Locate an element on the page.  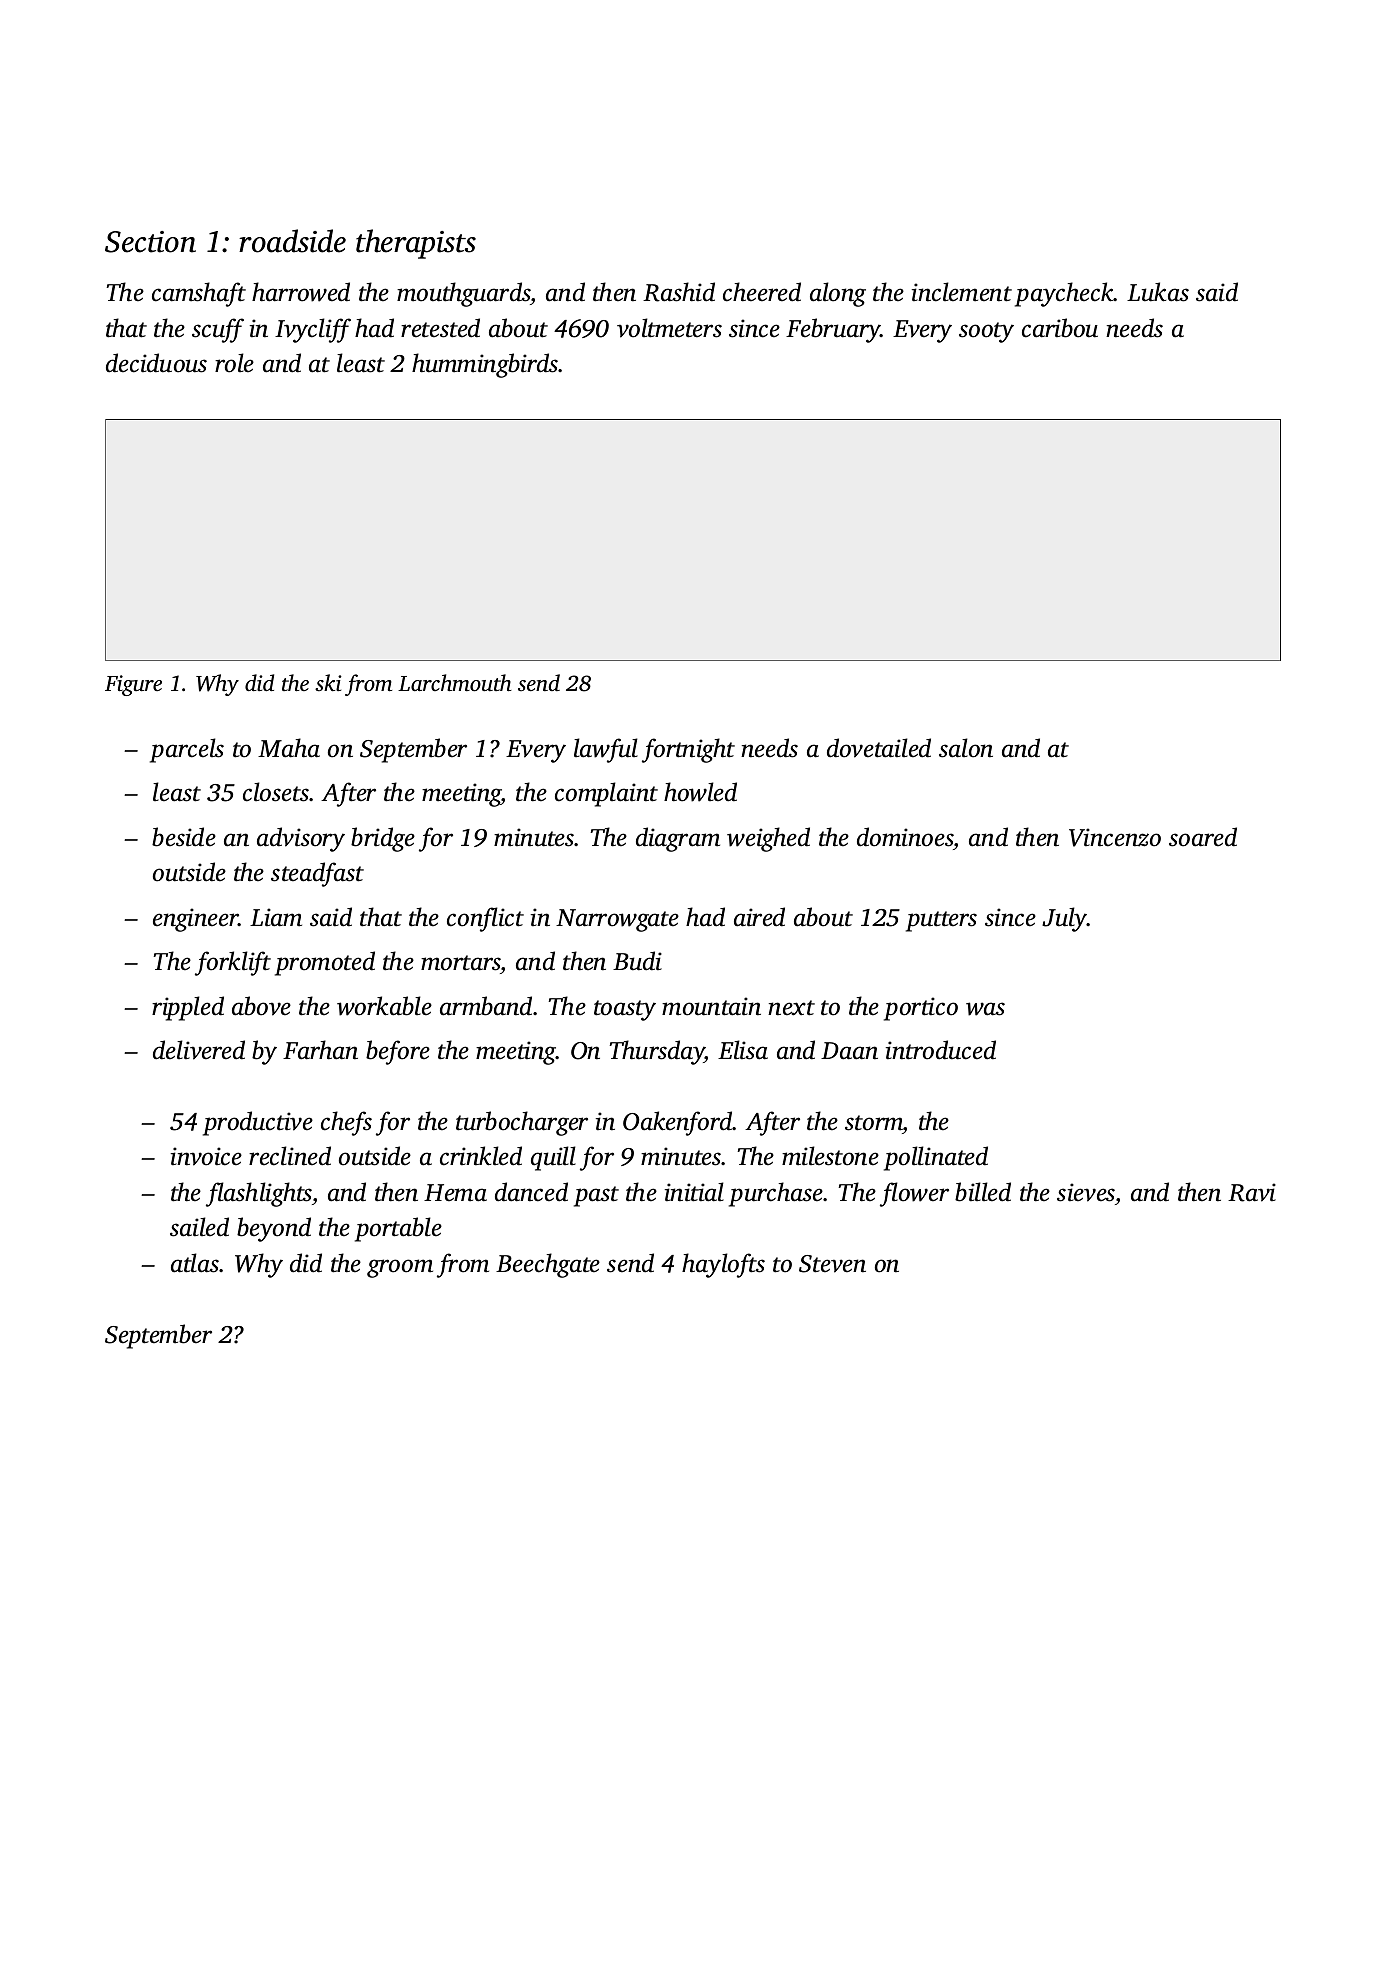
Figure is located at coordinates (133, 685).
